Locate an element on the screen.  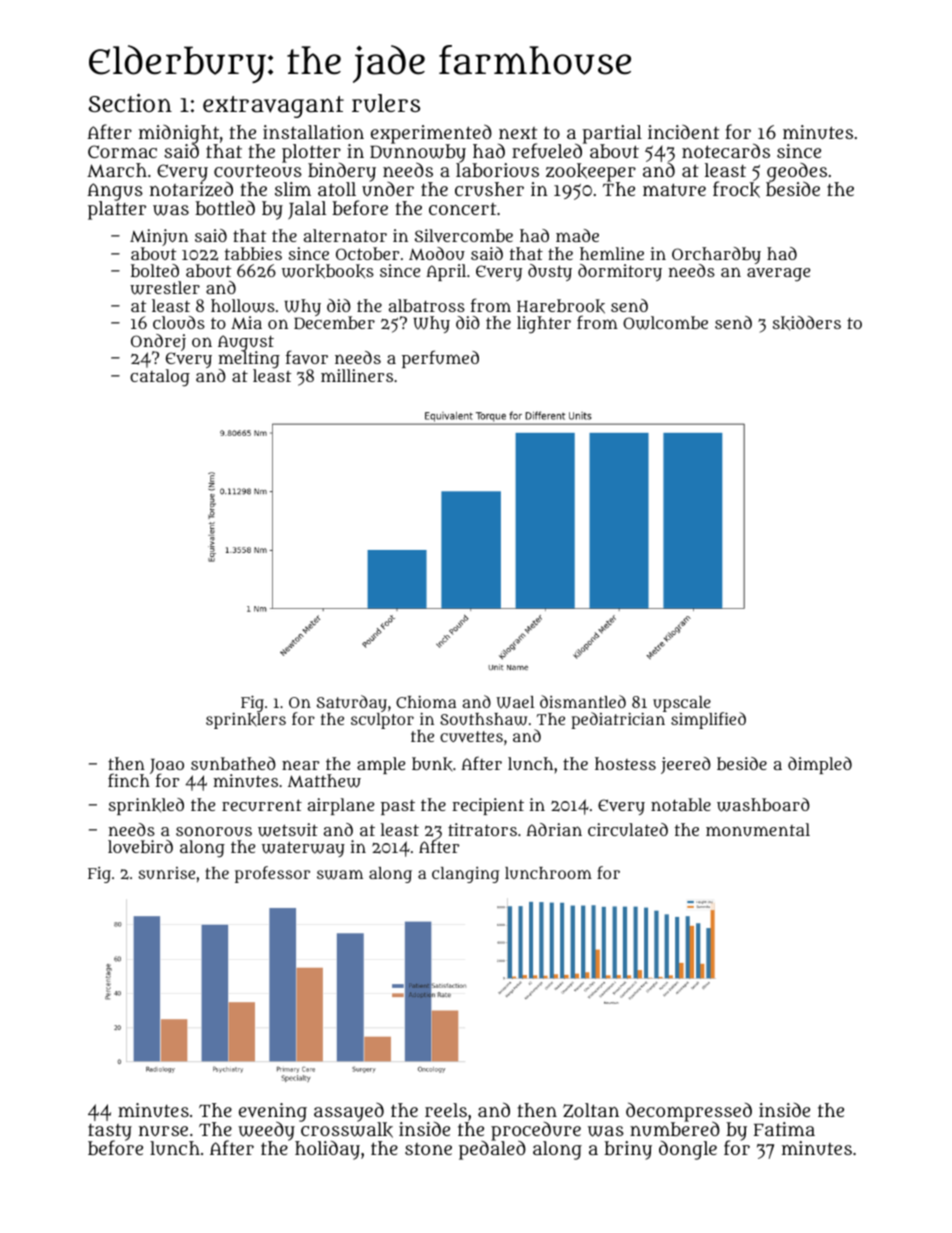
catalog is located at coordinates (160, 378).
